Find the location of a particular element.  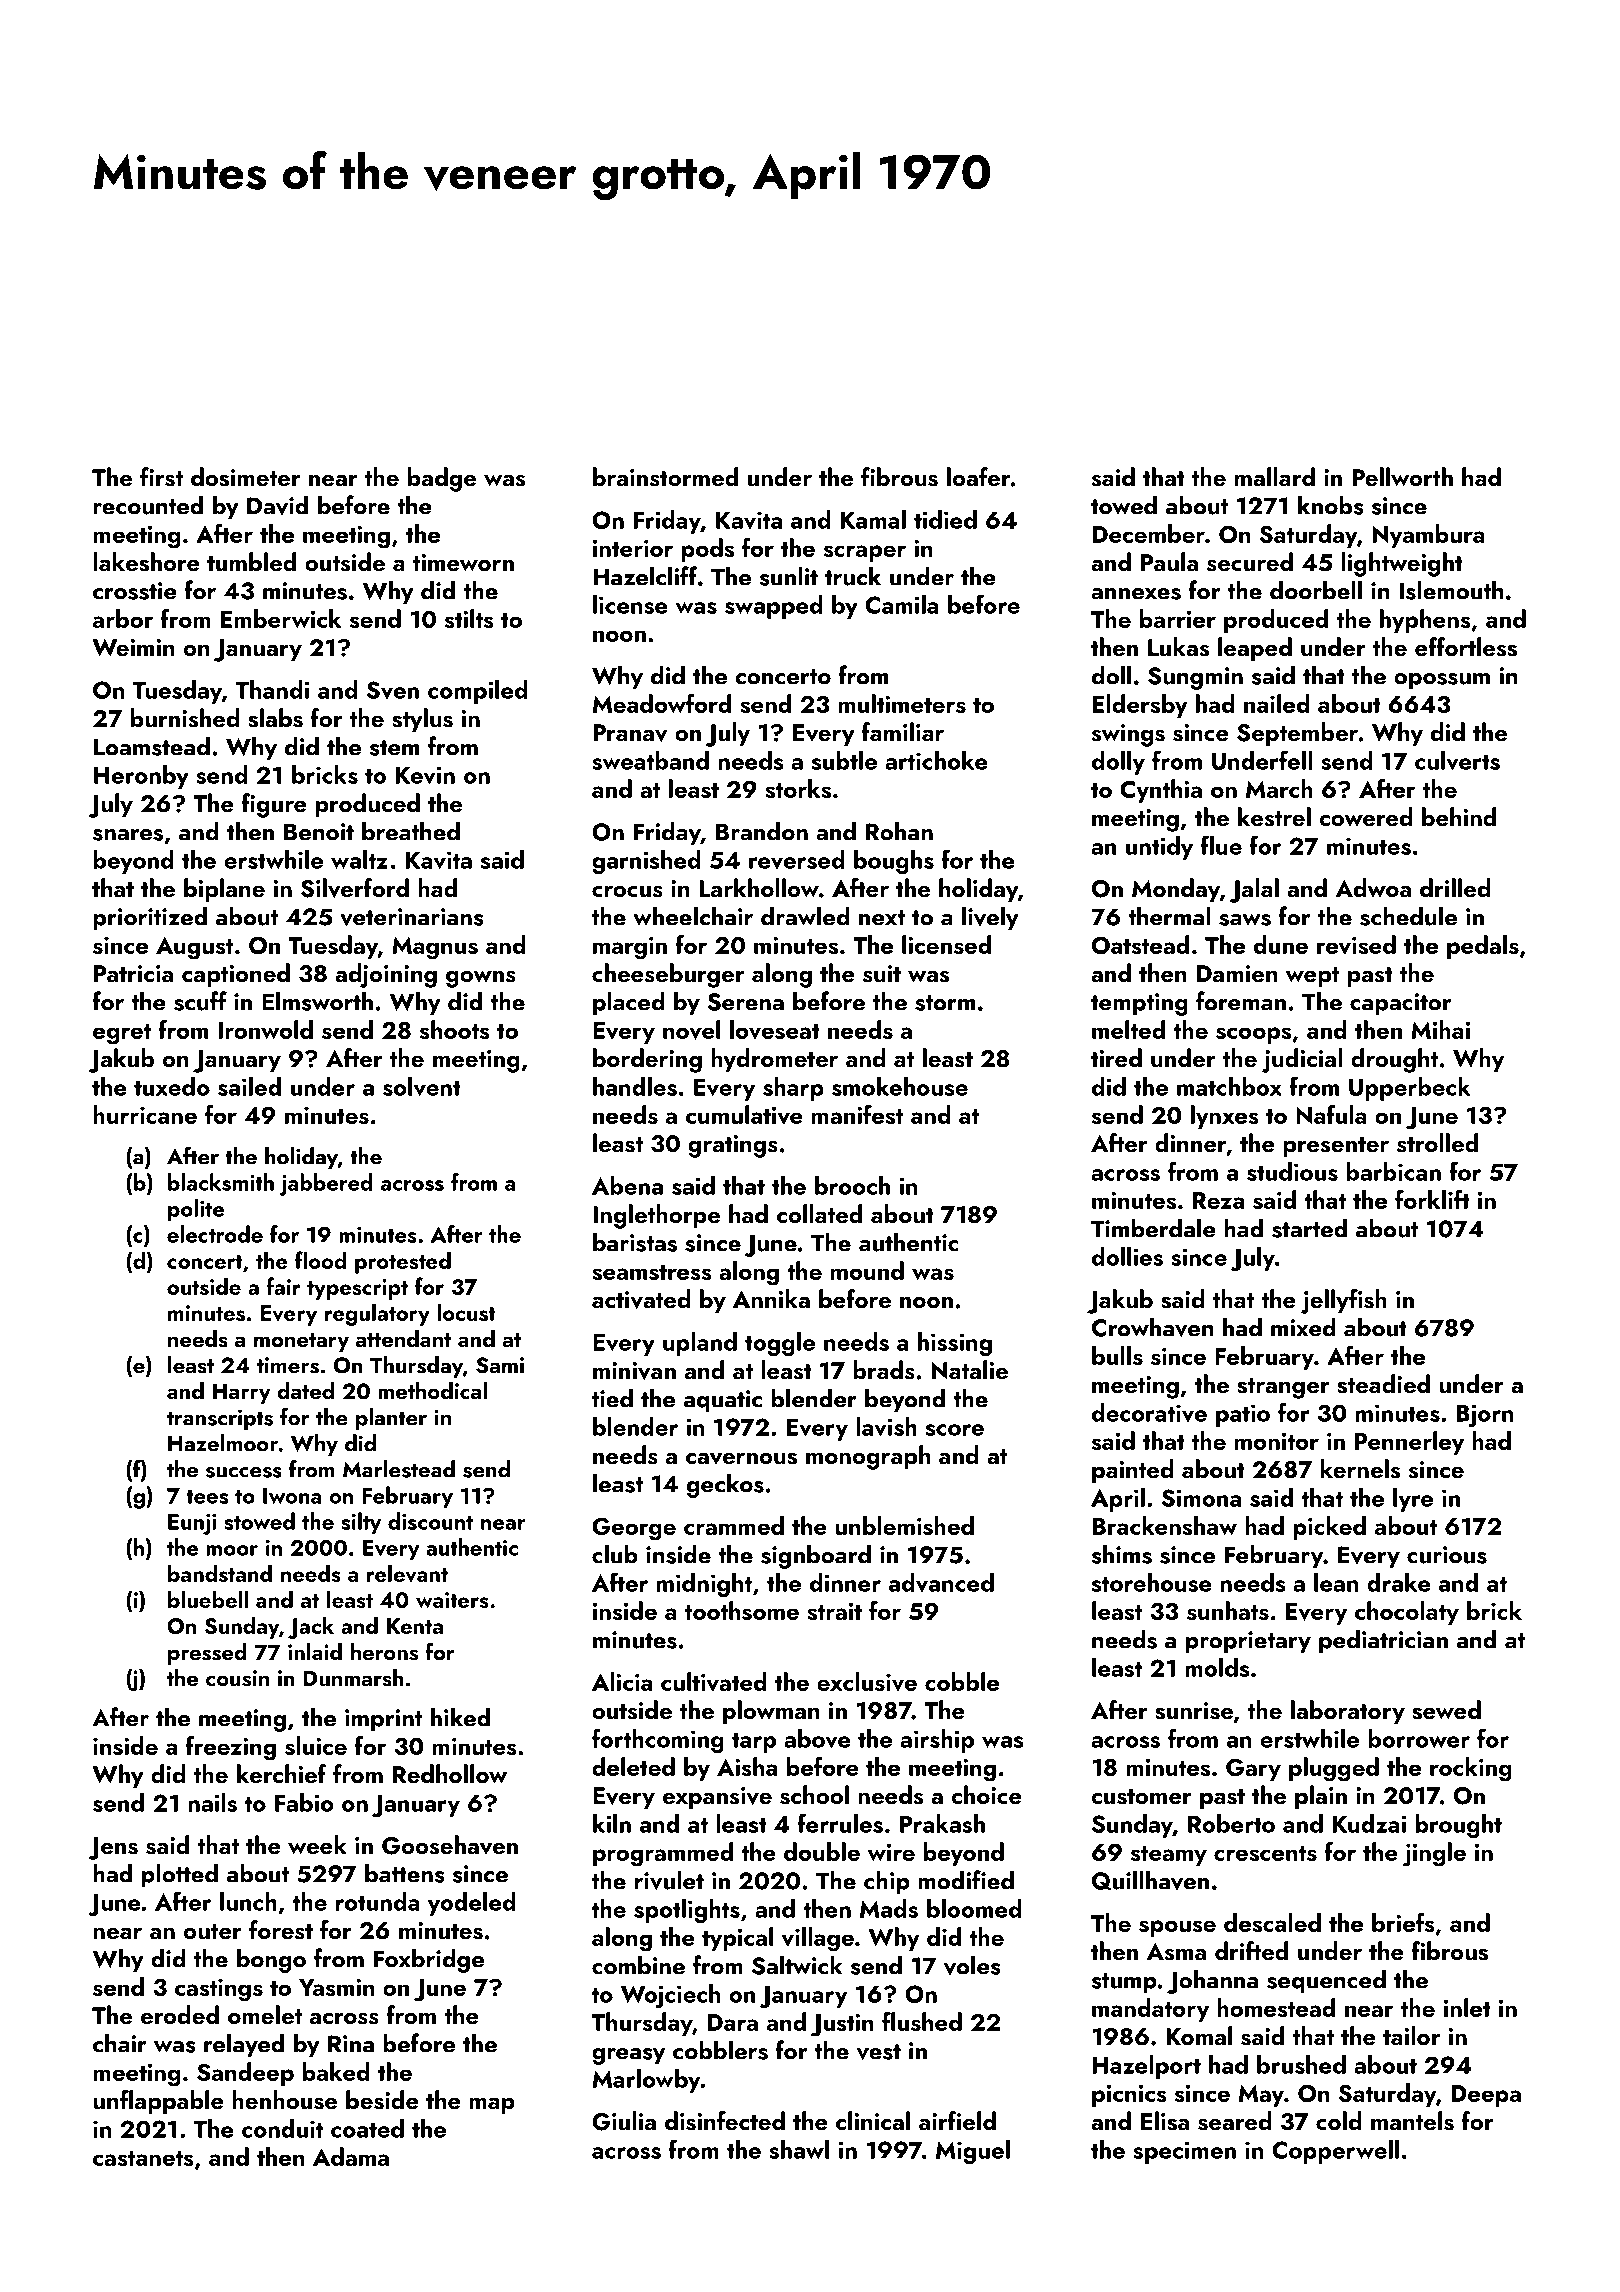

Copperwell is located at coordinates (1335, 2152).
